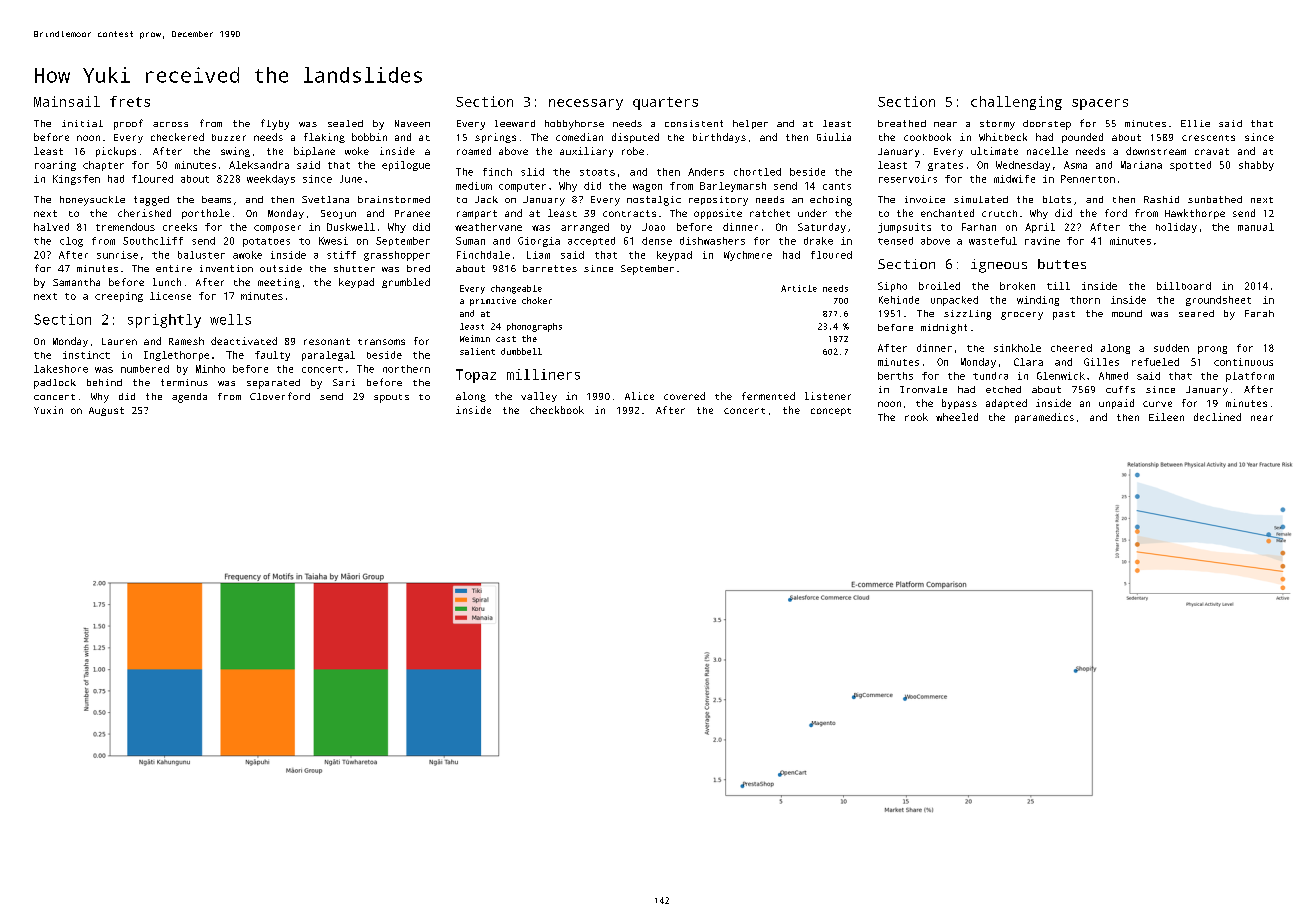  I want to click on simulated, so click(981, 199).
